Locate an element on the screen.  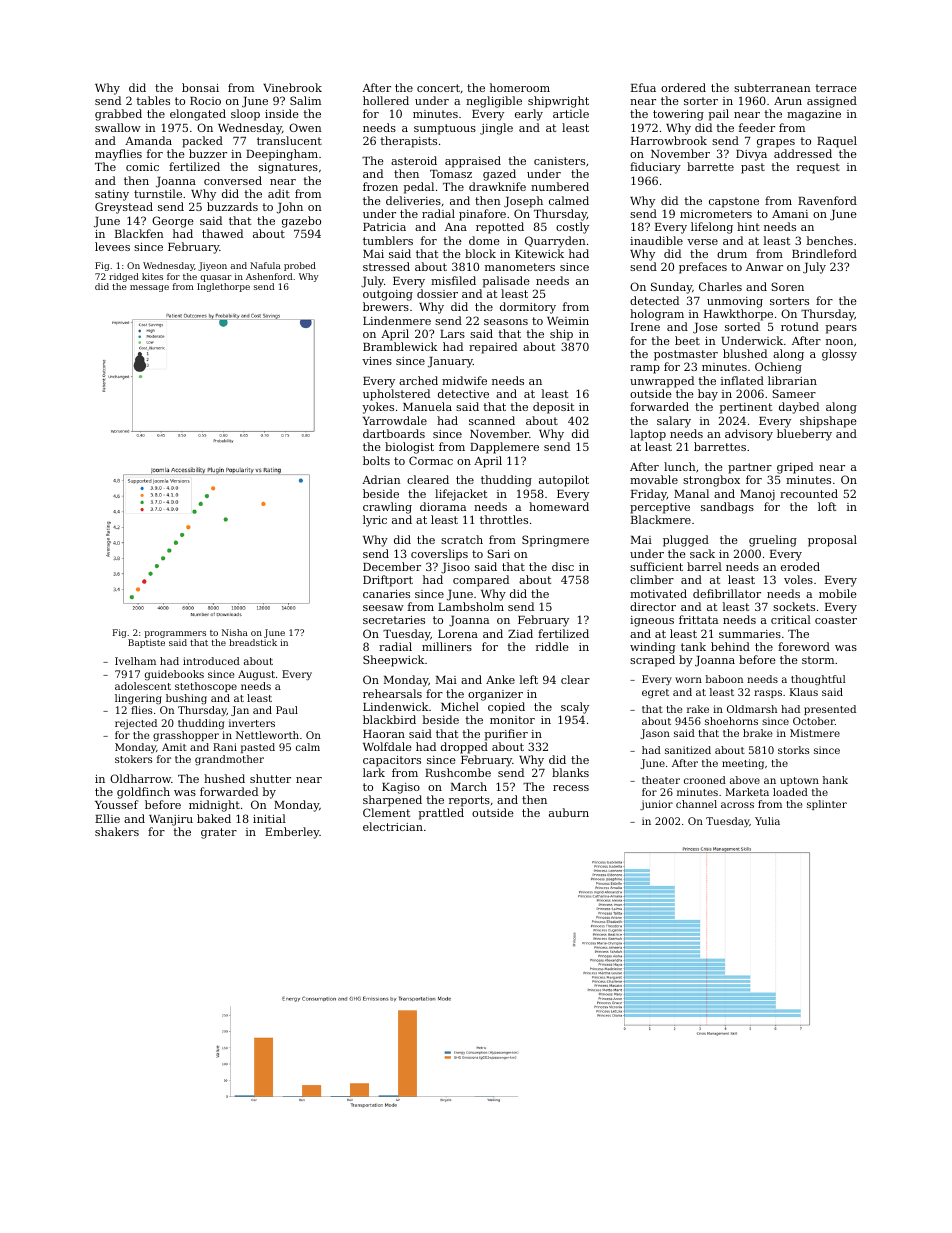
concert is located at coordinates (438, 88).
